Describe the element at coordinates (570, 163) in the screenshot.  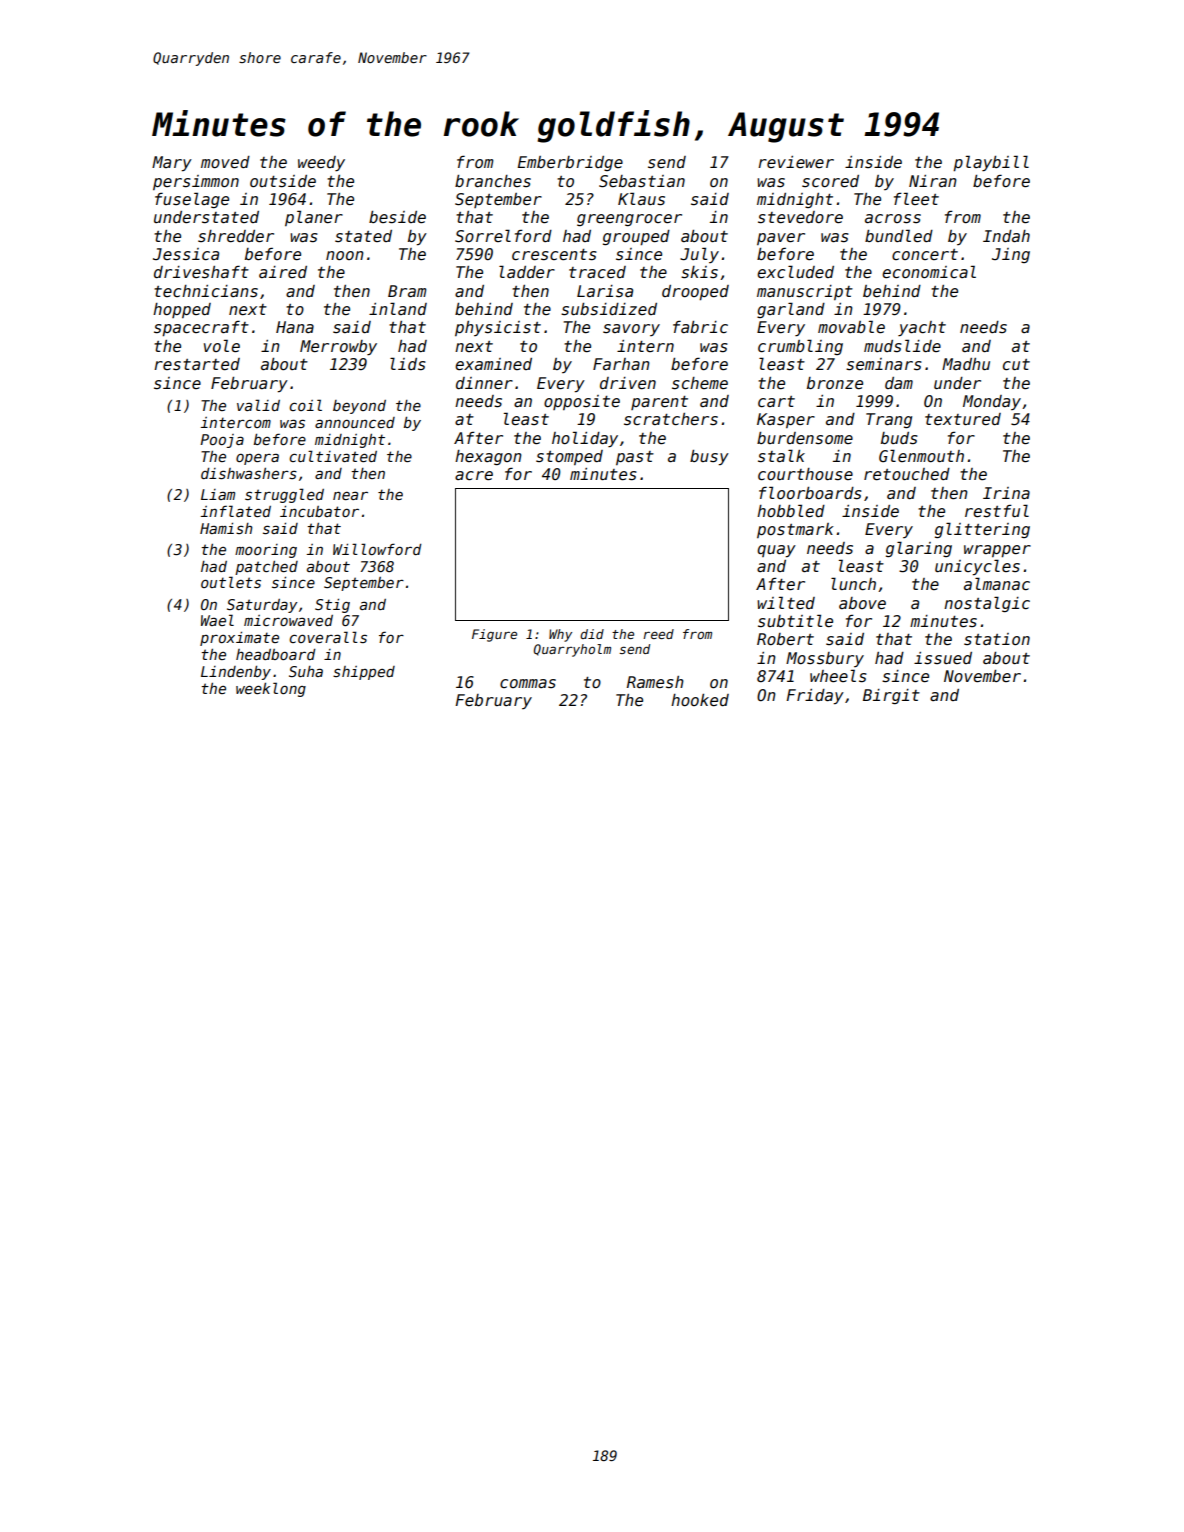
I see `Emberbridge` at that location.
